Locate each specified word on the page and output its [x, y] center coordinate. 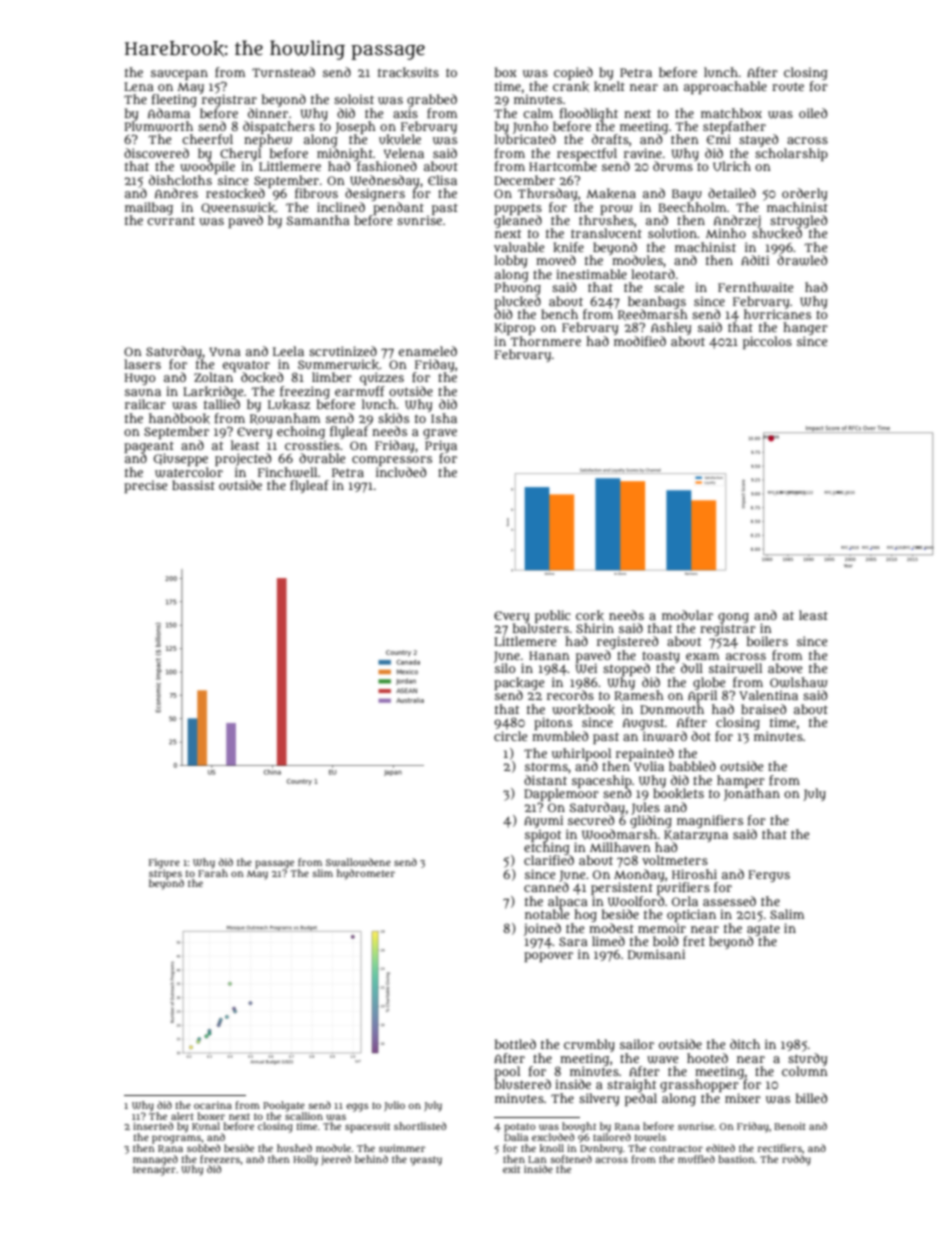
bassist [193, 485]
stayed [758, 140]
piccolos [767, 342]
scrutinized [343, 351]
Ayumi [543, 821]
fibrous [316, 193]
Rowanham [285, 419]
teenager [154, 1171]
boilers [767, 641]
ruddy [796, 1160]
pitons [553, 723]
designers [375, 194]
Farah [213, 873]
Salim [787, 914]
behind [371, 1159]
